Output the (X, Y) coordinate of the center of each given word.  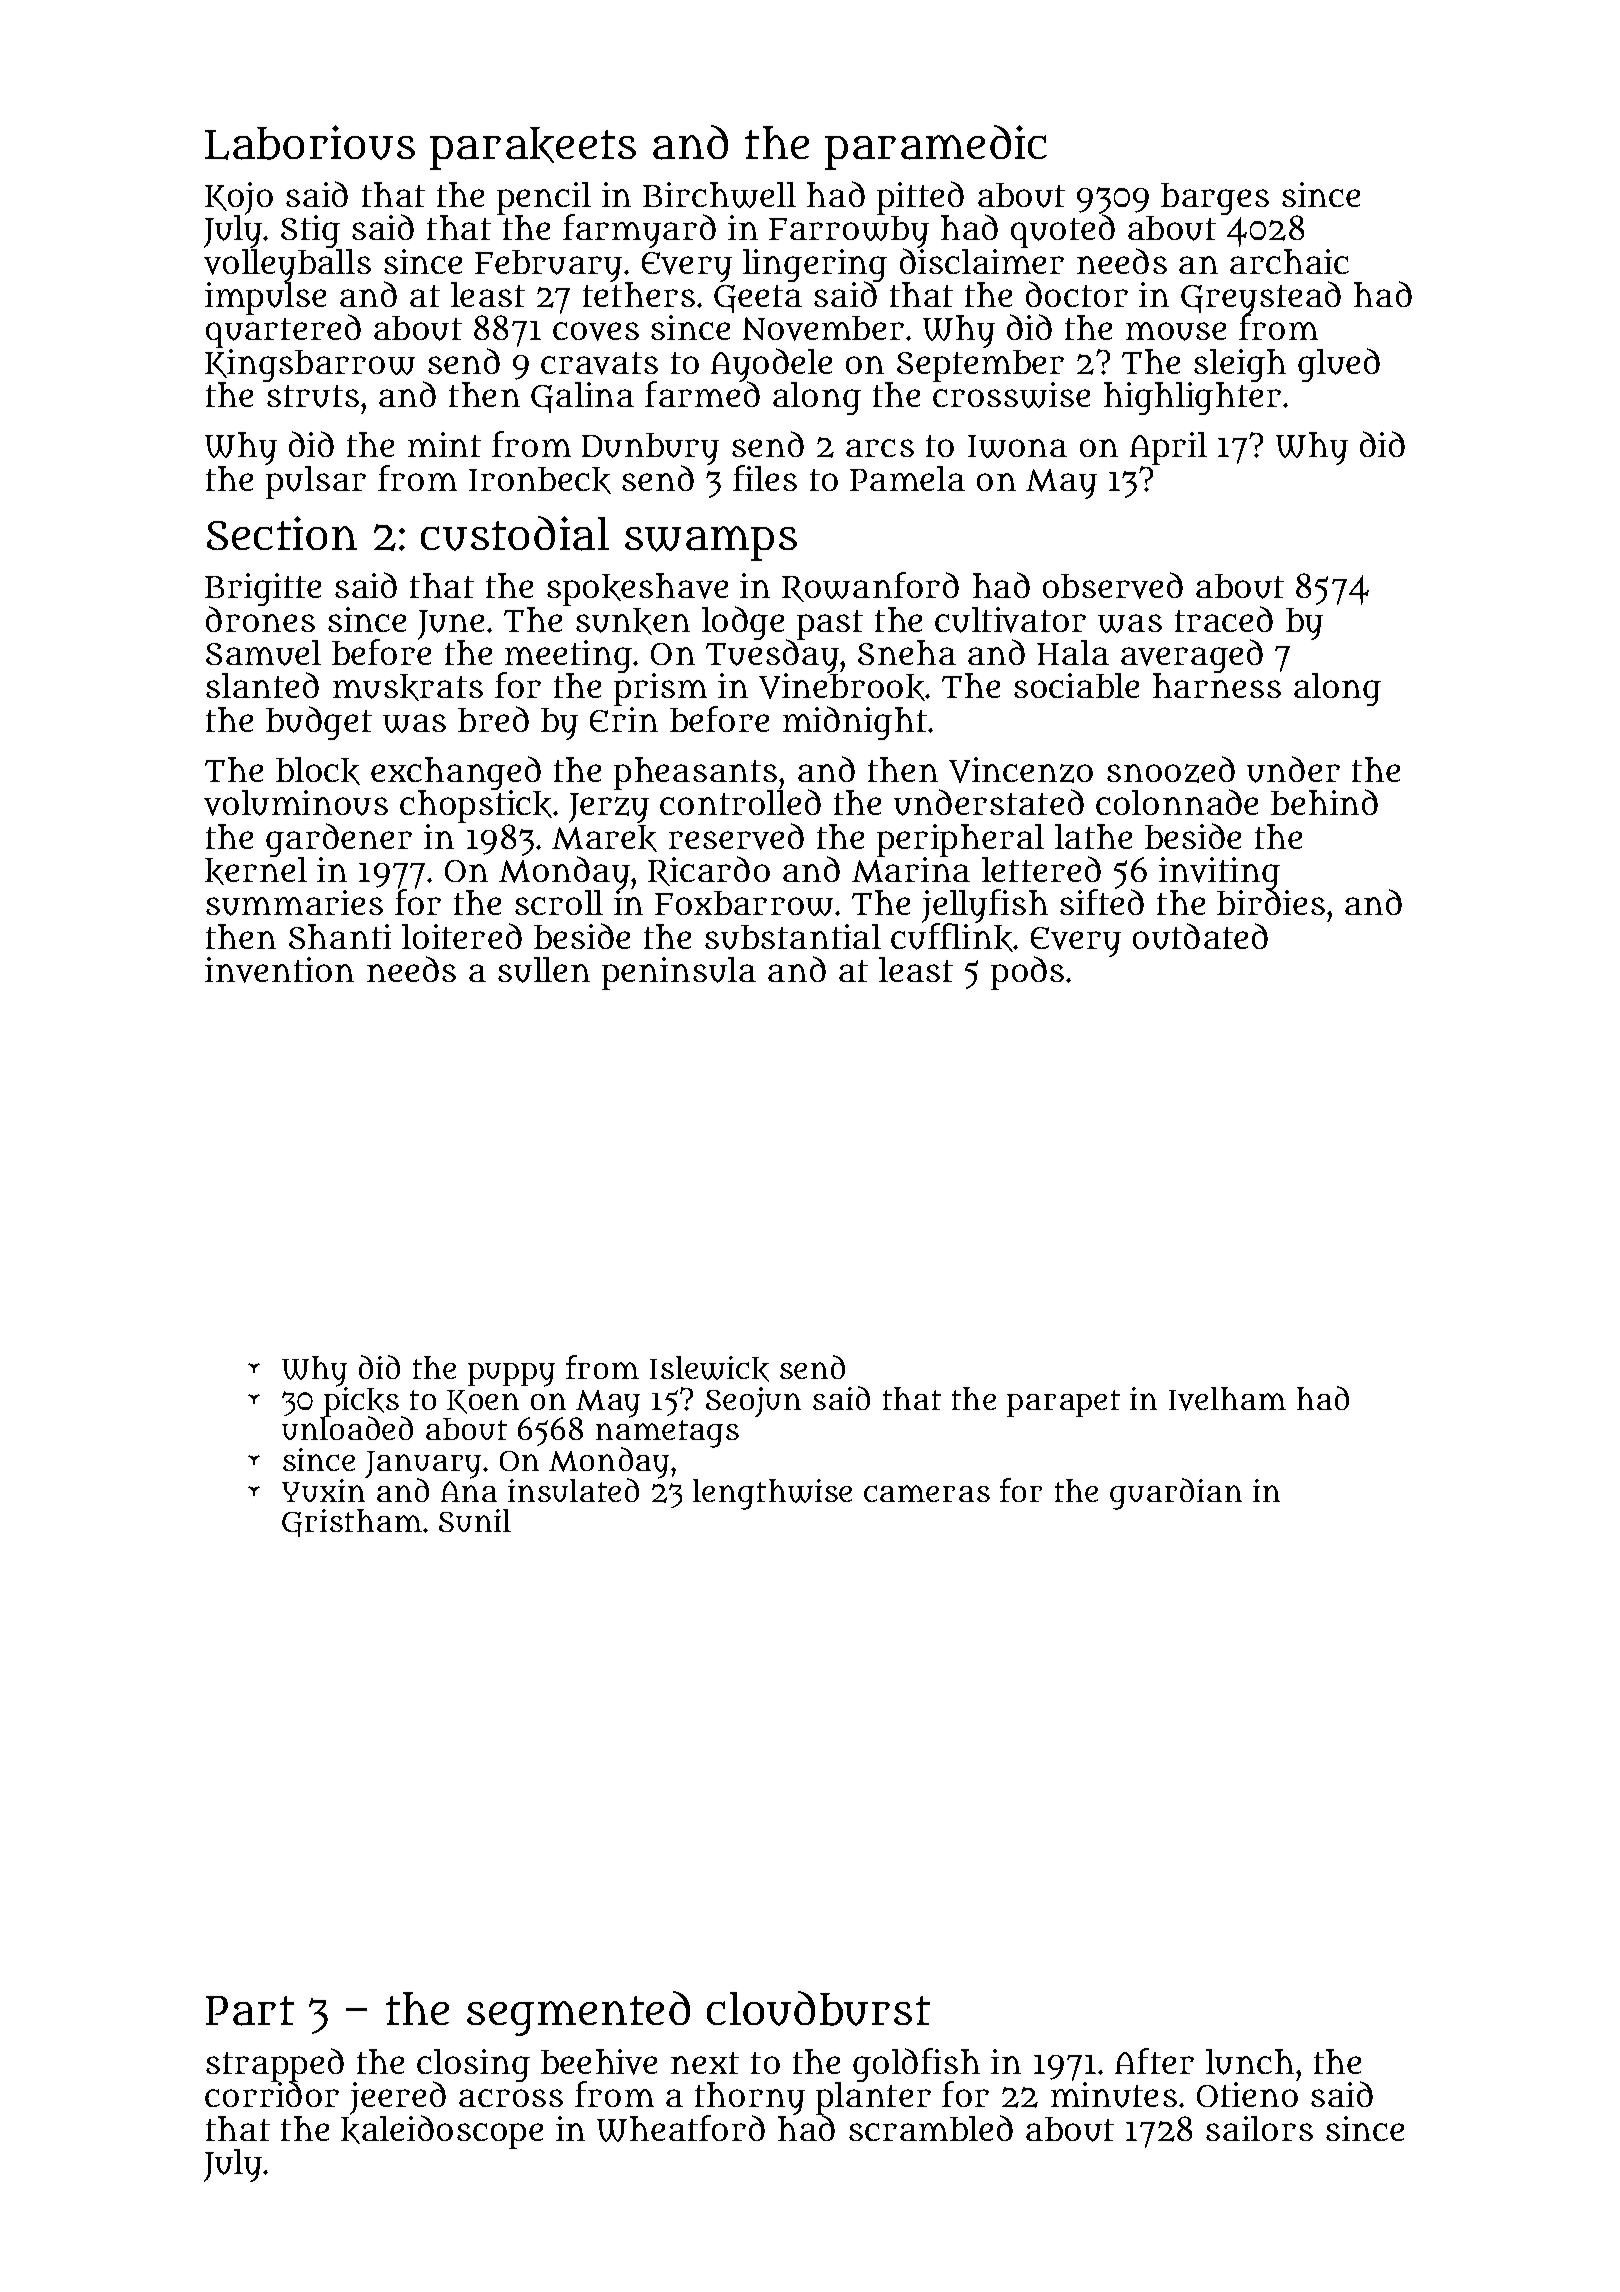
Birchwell (719, 195)
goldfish (916, 2065)
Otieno (1247, 2094)
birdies (1271, 902)
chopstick (476, 806)
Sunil (475, 1520)
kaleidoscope (442, 2132)
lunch (1250, 2062)
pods (1027, 973)
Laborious (310, 142)
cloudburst (818, 2008)
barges (1215, 199)
